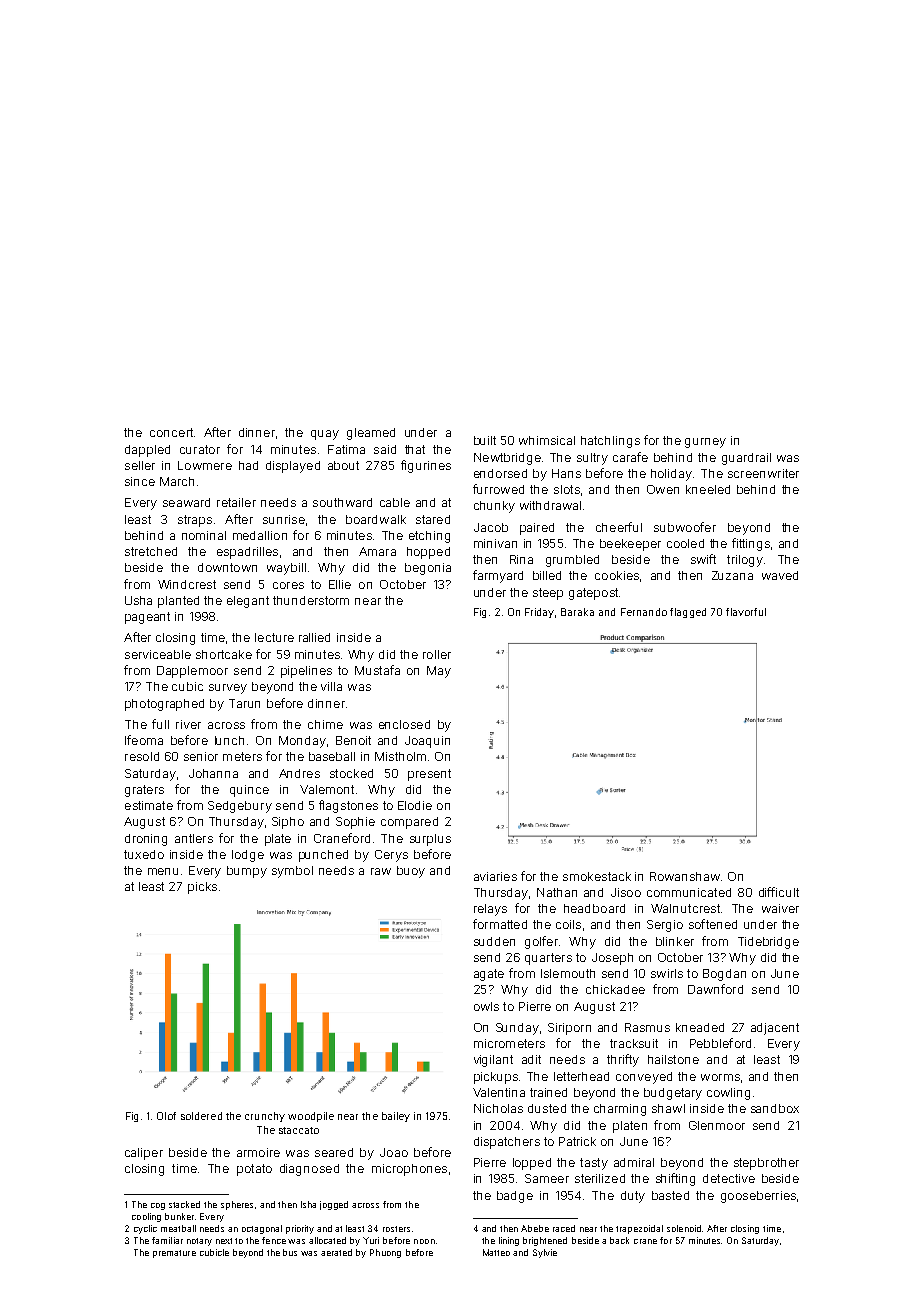 The height and width of the screenshot is (1308, 924). What do you see at coordinates (685, 876) in the screenshot?
I see `Rowanshaw` at bounding box center [685, 876].
